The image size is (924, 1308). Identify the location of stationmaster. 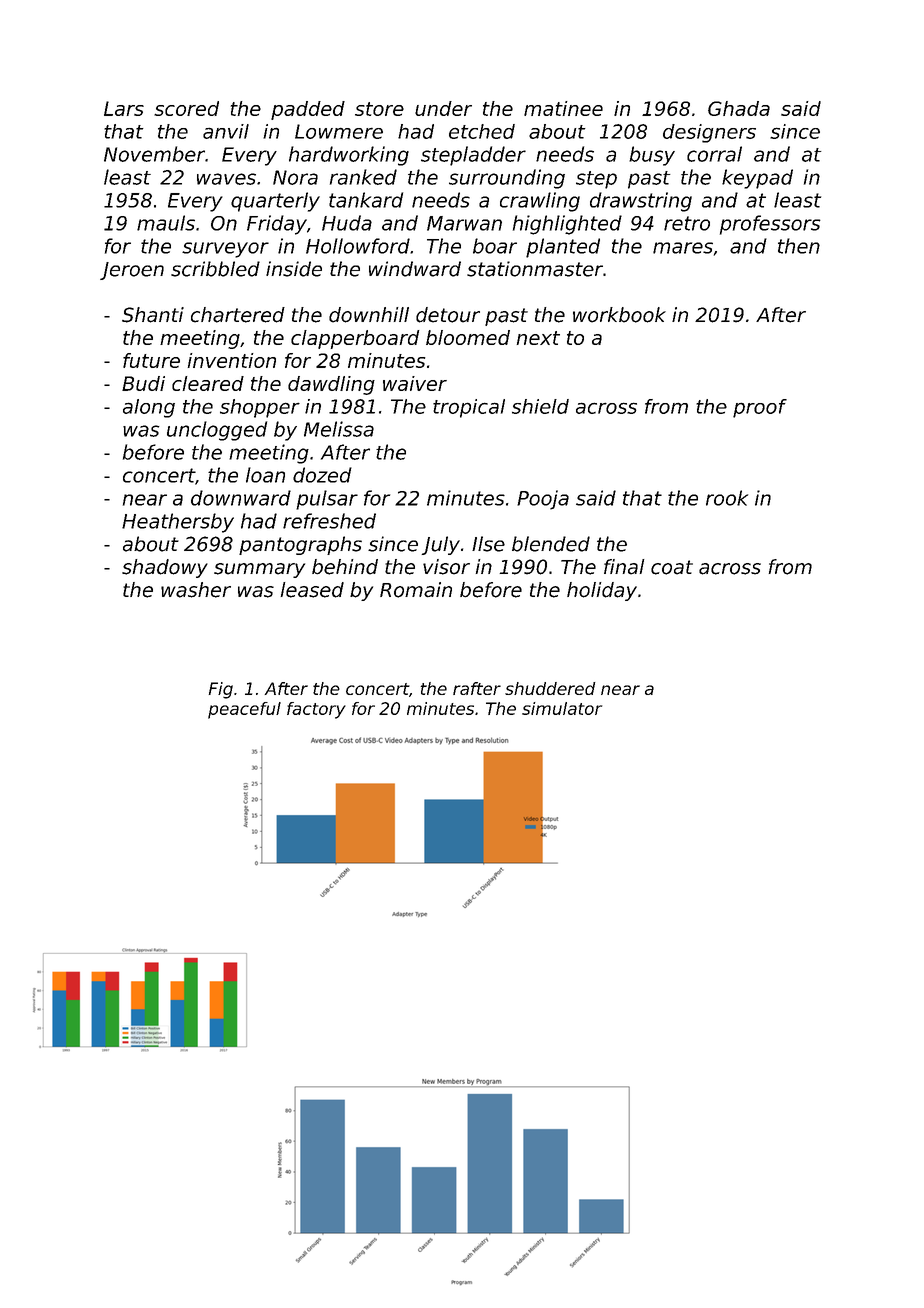
(535, 269).
